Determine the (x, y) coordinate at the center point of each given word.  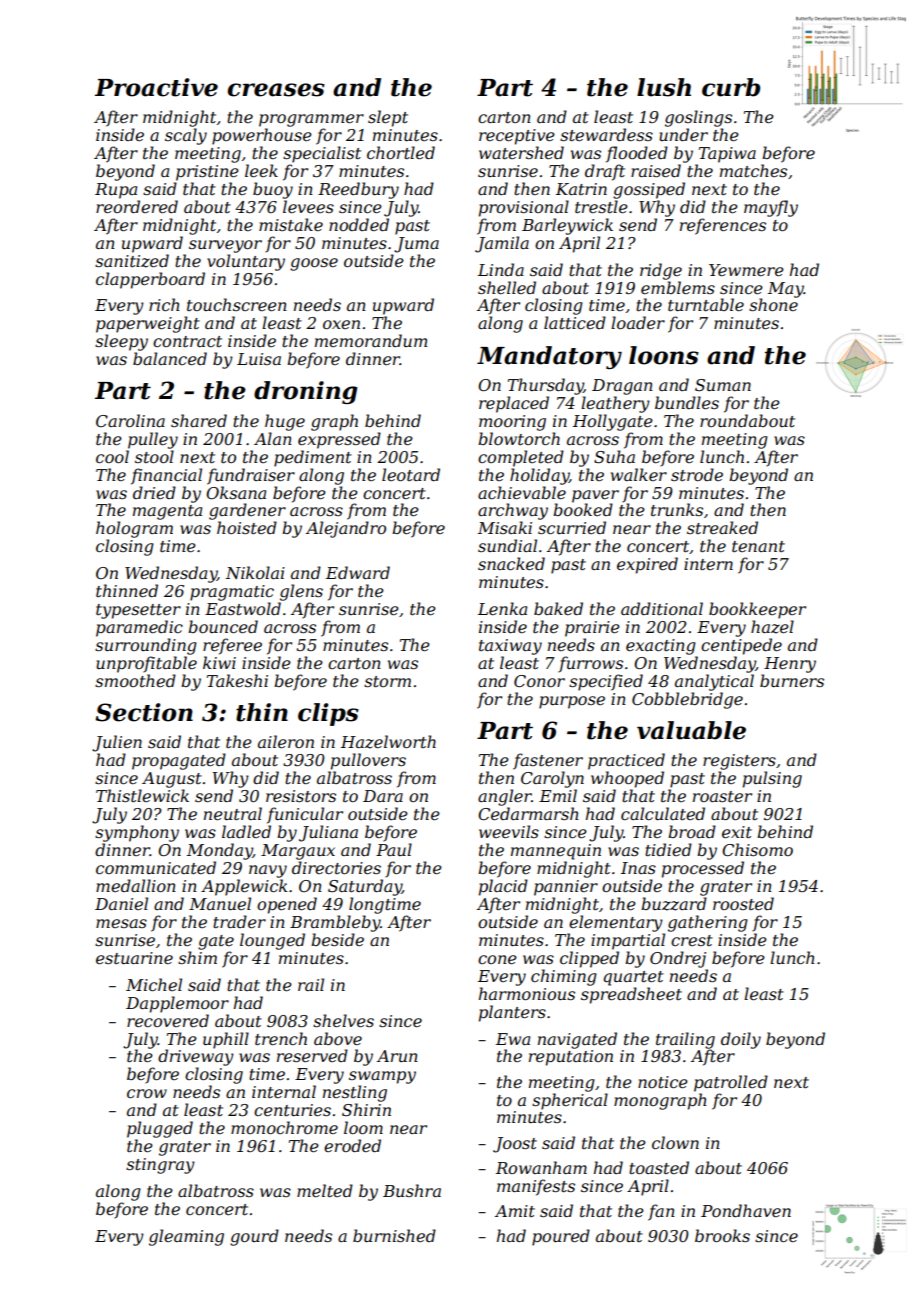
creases (276, 90)
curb (731, 87)
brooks (722, 1235)
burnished (394, 1235)
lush (664, 87)
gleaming (186, 1237)
